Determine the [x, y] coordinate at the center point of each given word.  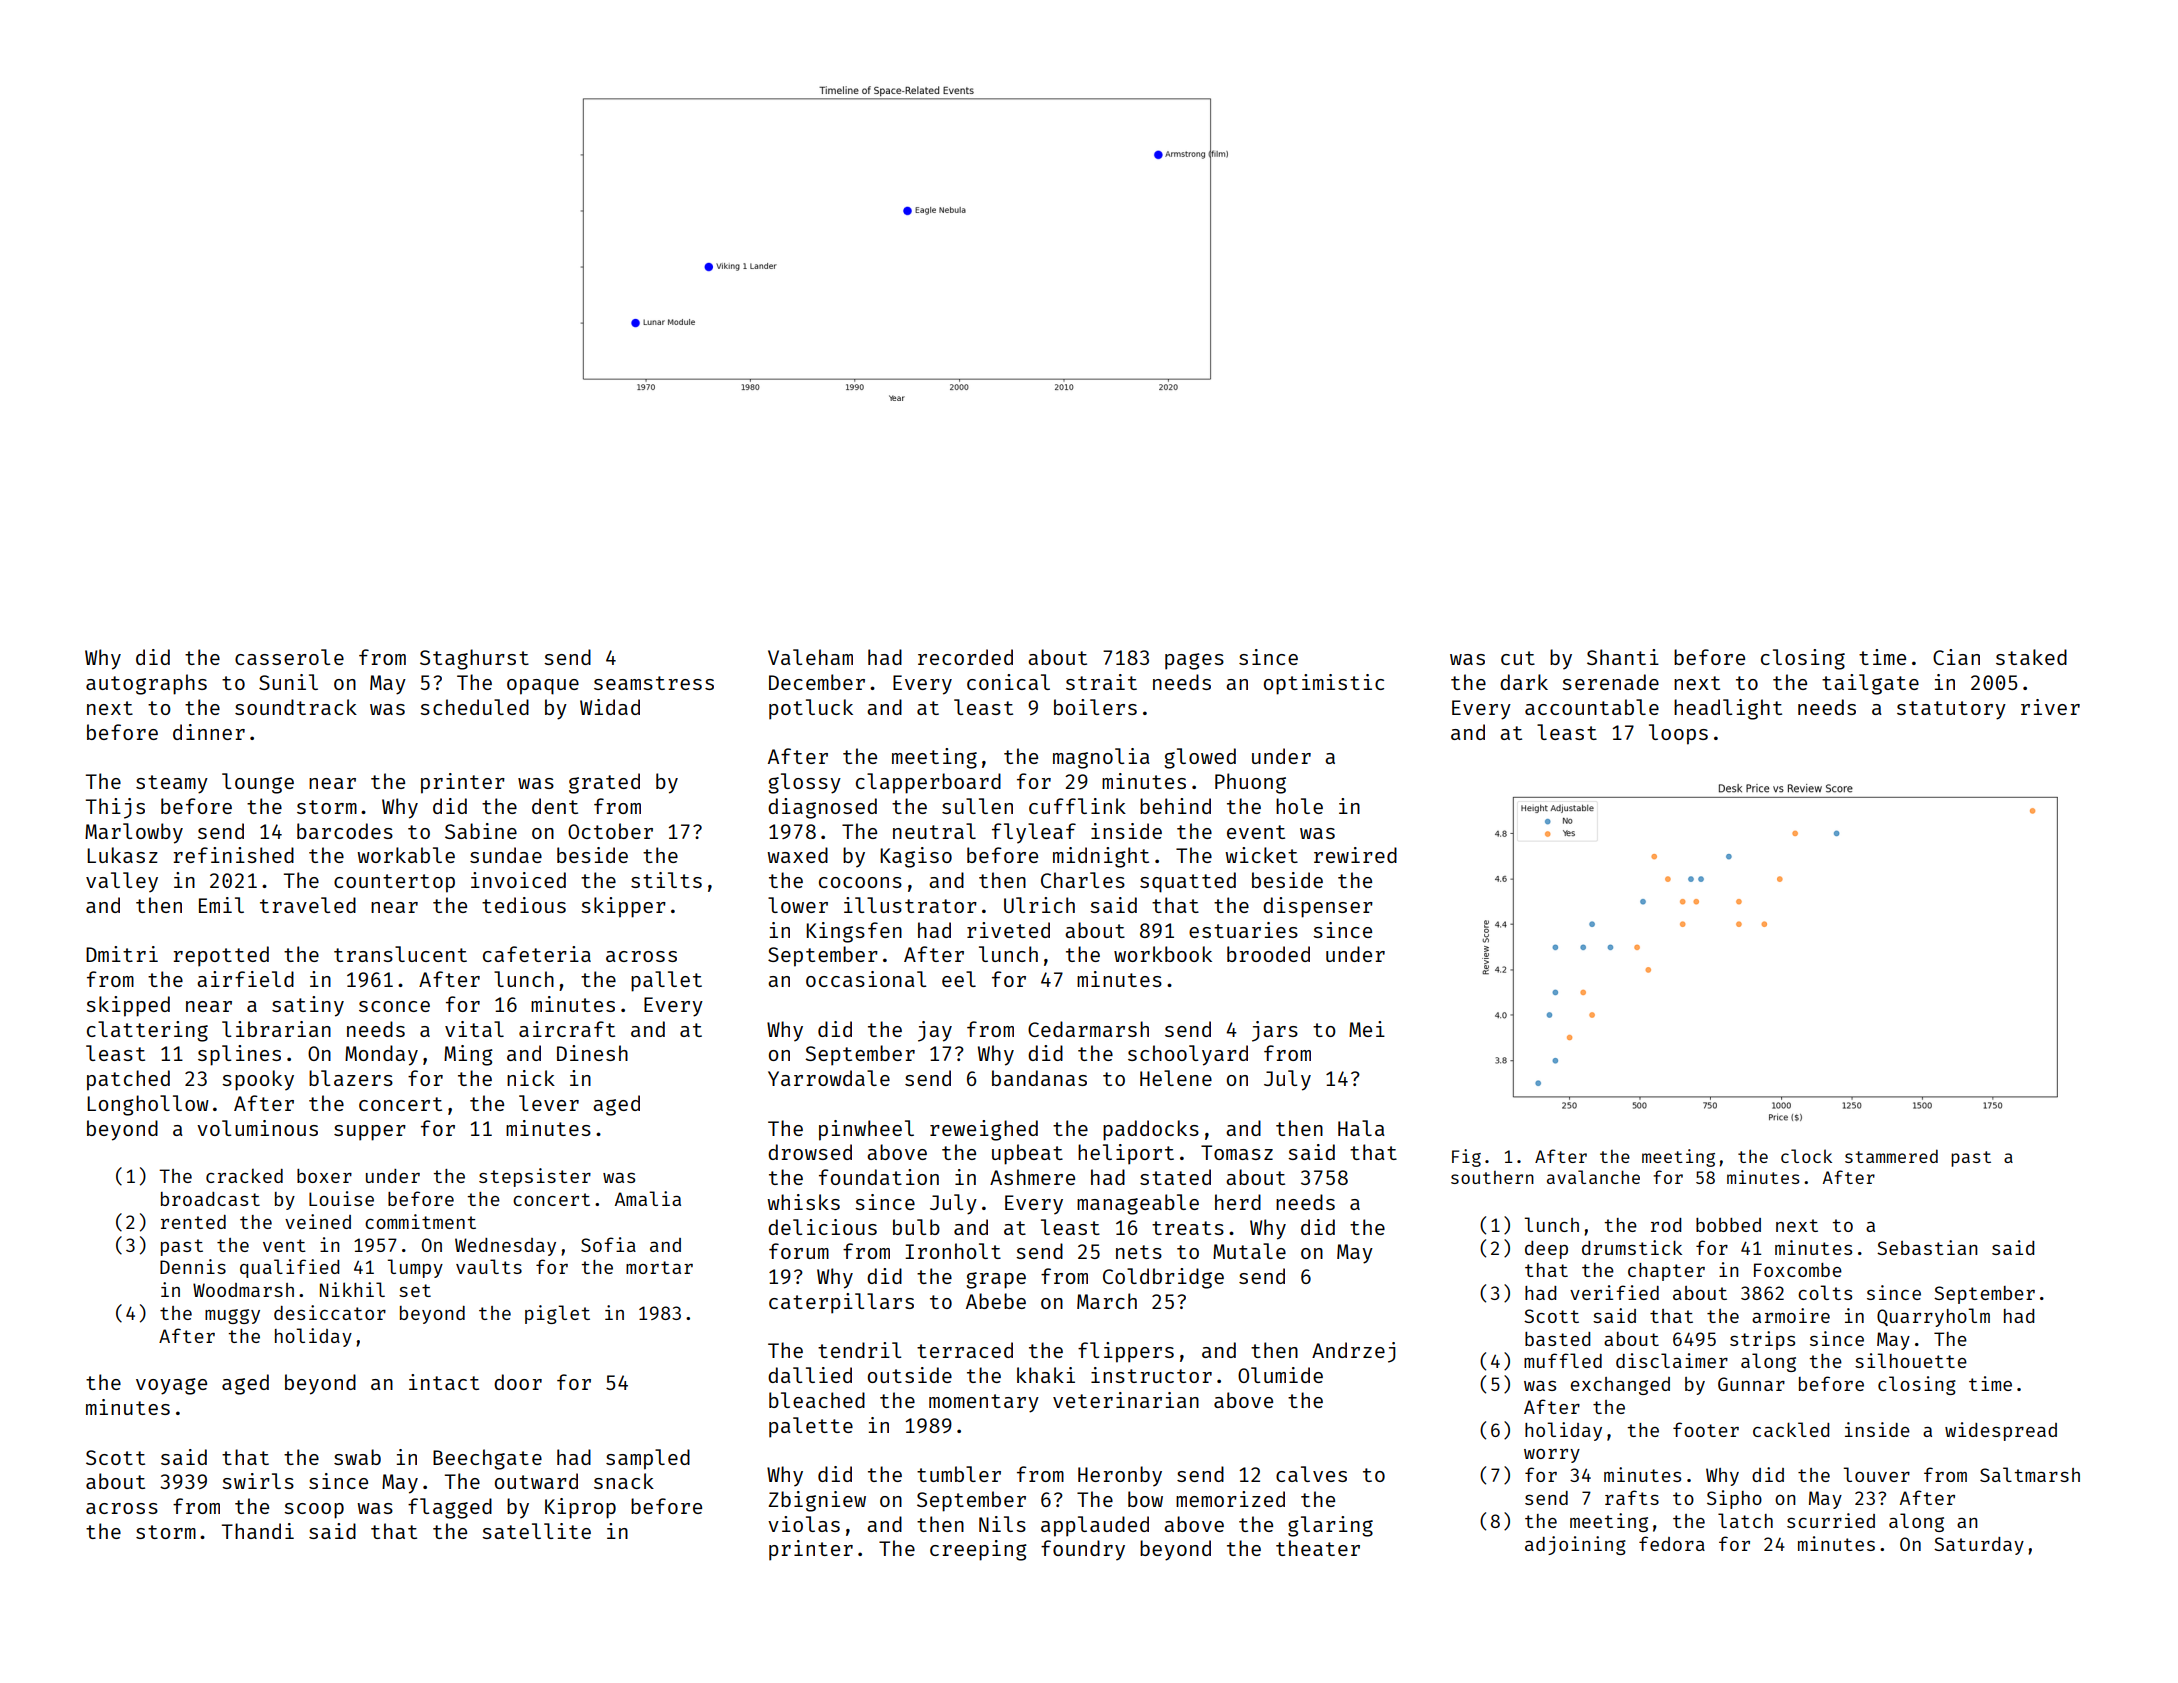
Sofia [608, 1244]
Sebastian [1927, 1247]
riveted [1008, 930]
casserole [289, 657]
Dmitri [122, 954]
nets [1139, 1252]
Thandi [258, 1531]
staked [2031, 657]
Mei [1367, 1029]
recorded [965, 657]
